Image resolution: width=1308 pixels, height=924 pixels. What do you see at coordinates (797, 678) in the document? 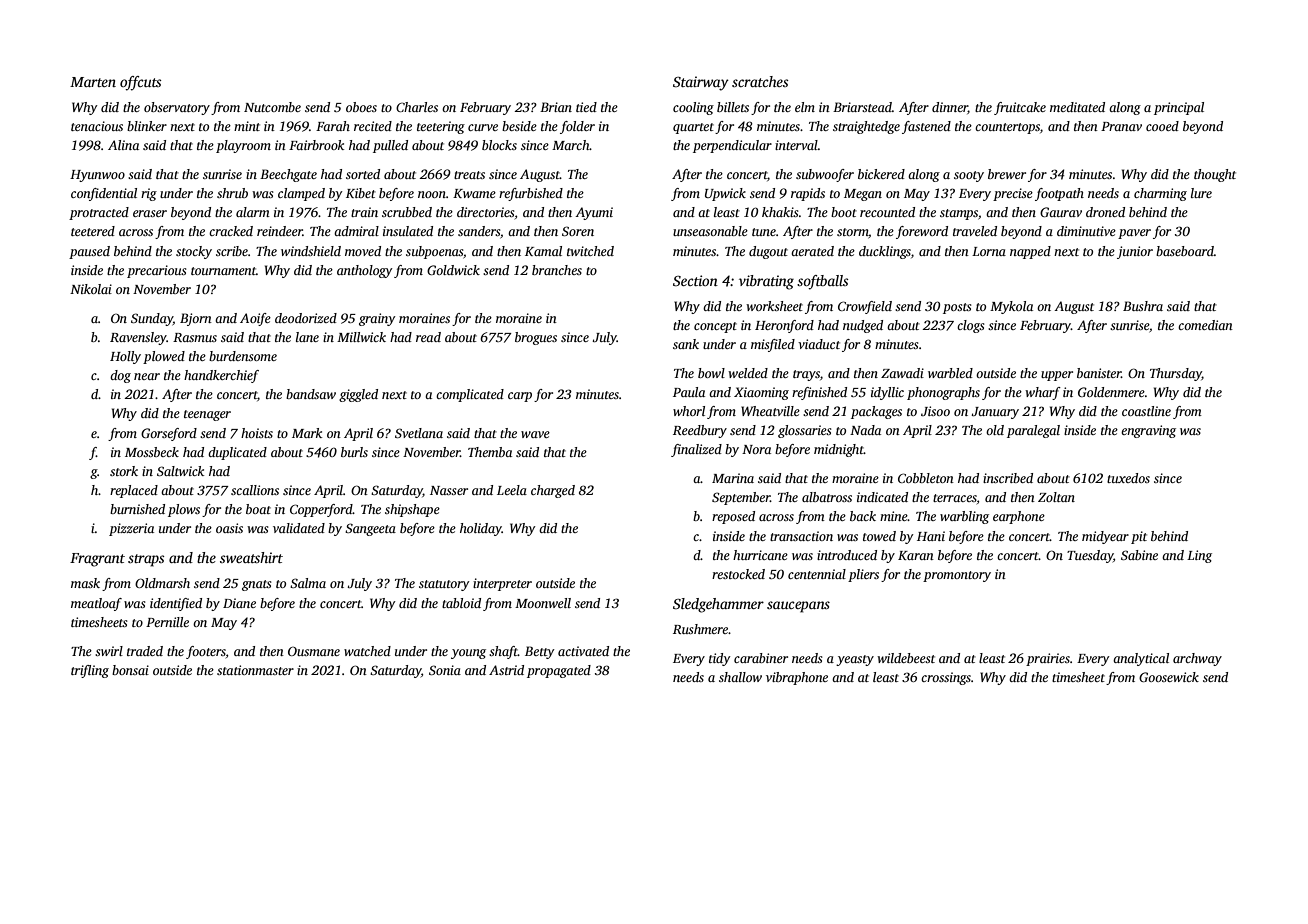
I see `vibraphone` at bounding box center [797, 678].
